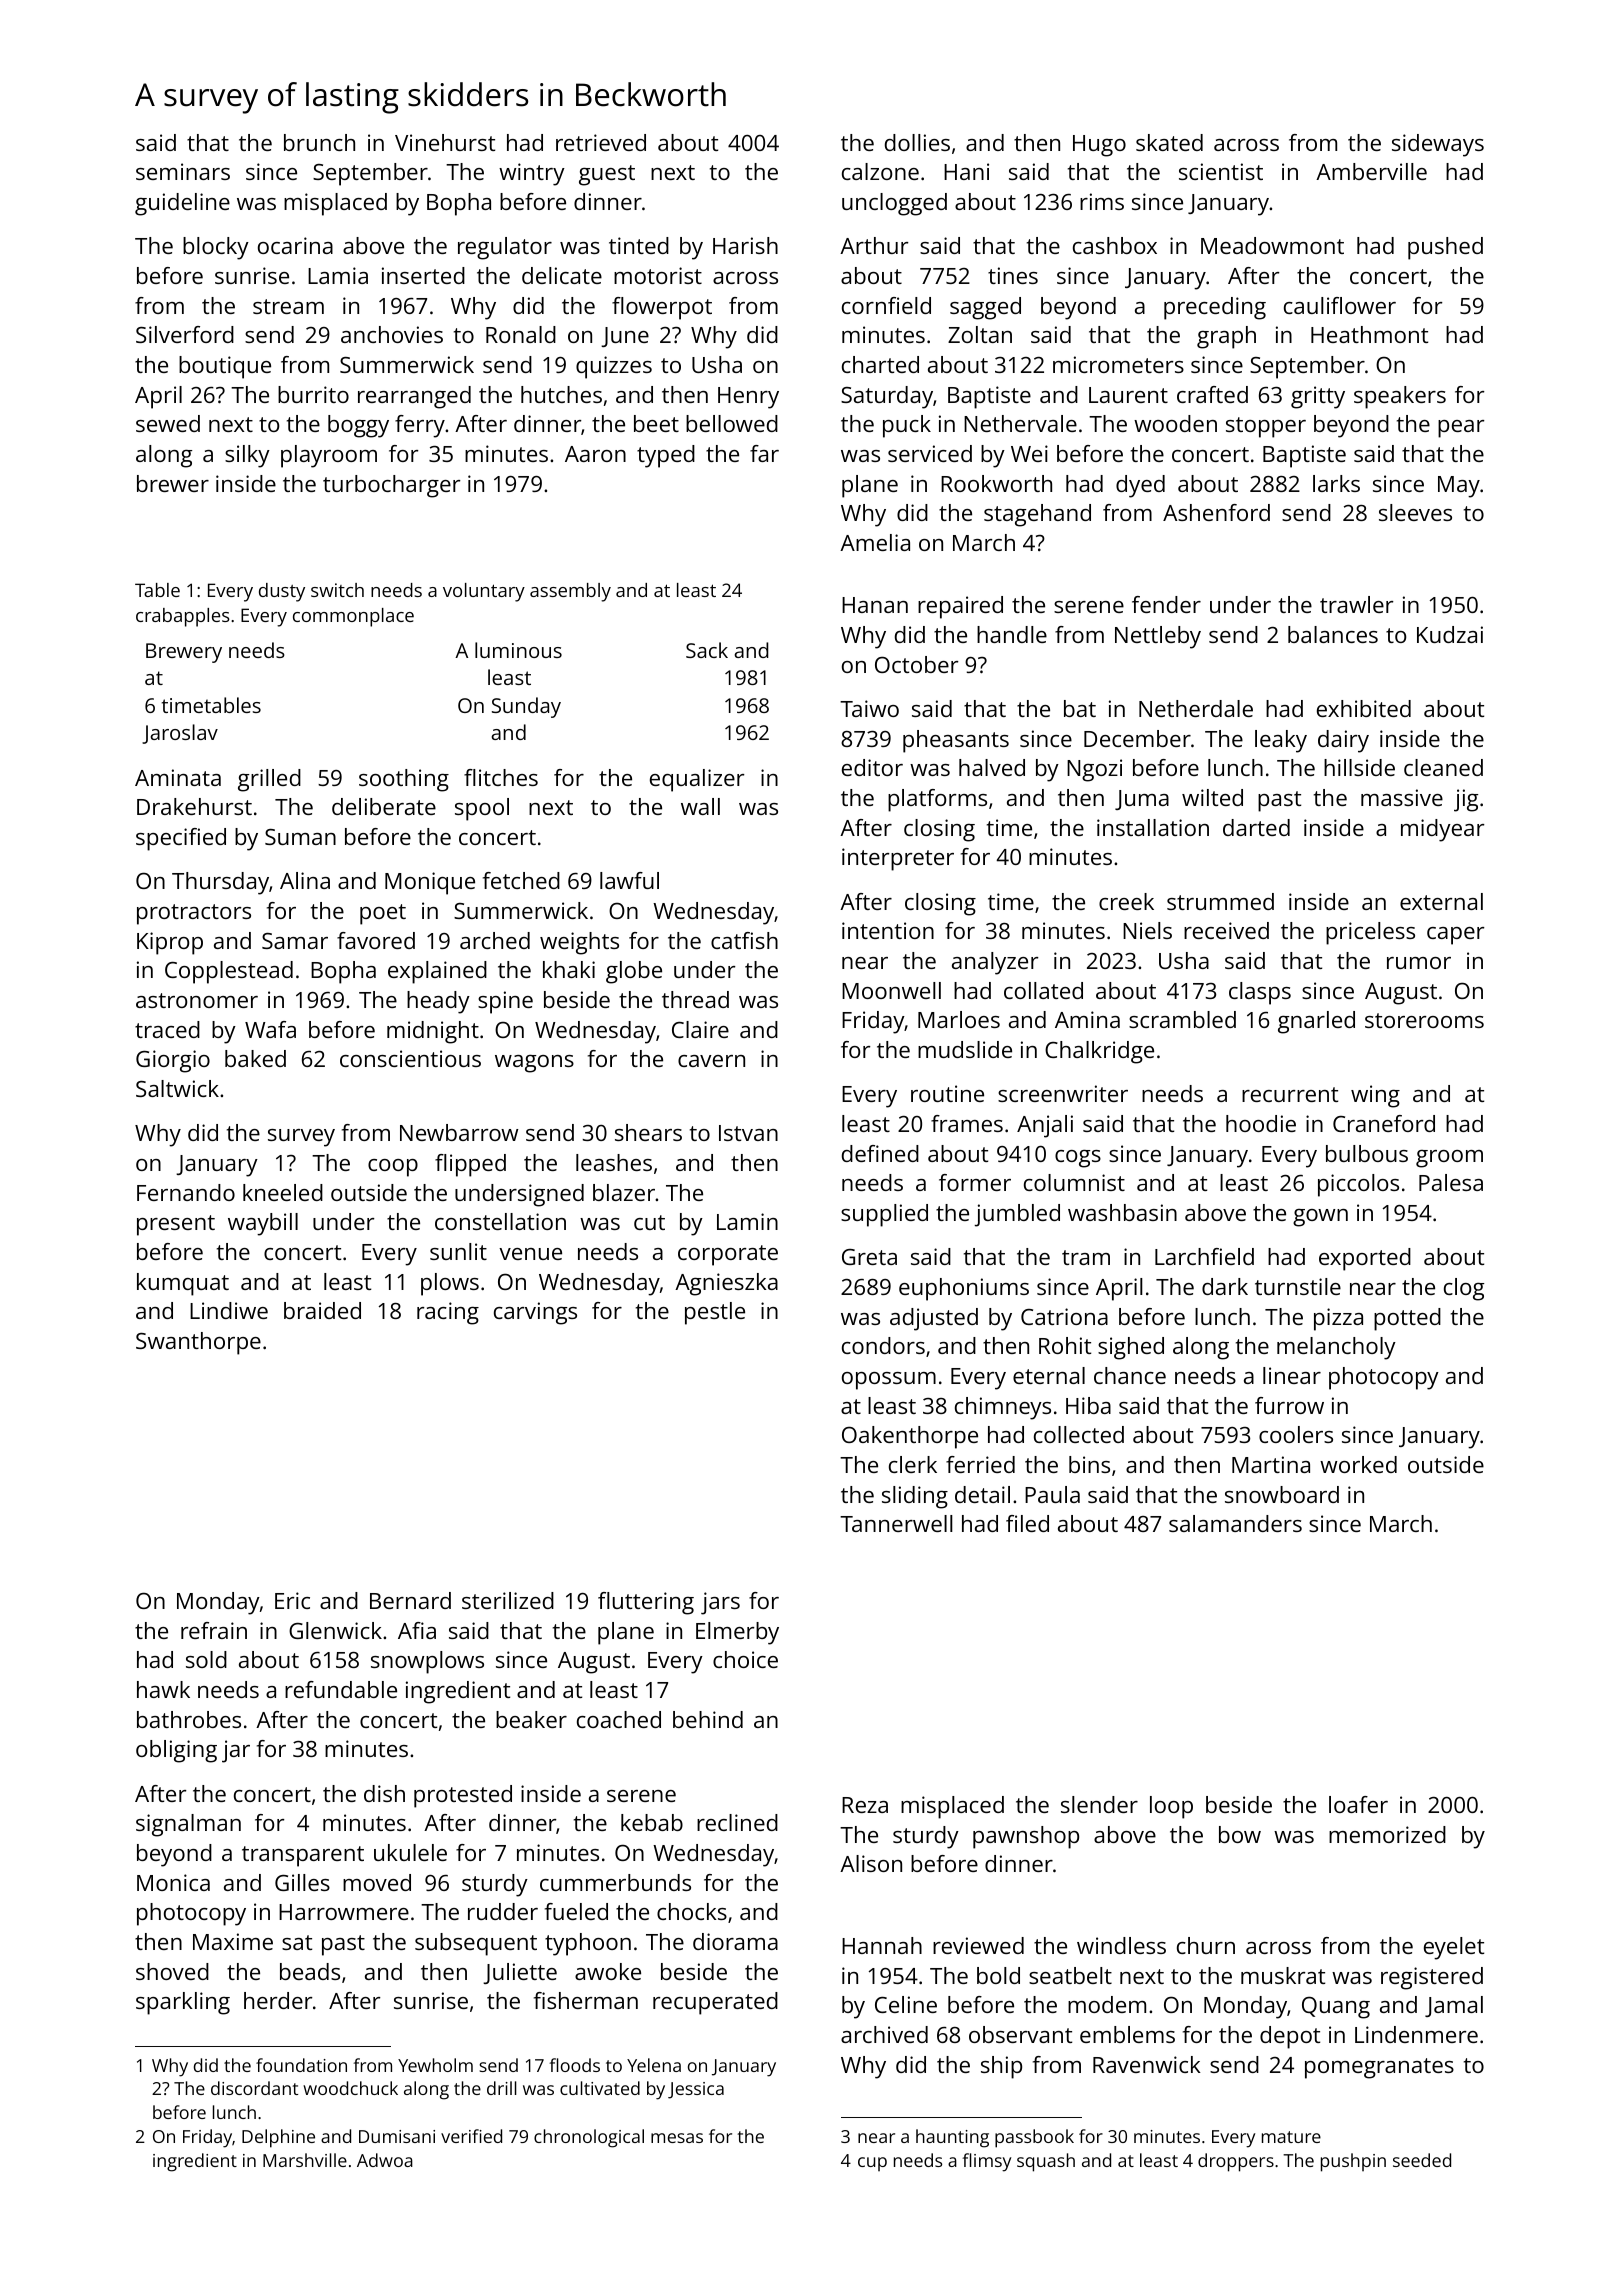 The width and height of the screenshot is (1620, 2292). I want to click on typed, so click(666, 456).
